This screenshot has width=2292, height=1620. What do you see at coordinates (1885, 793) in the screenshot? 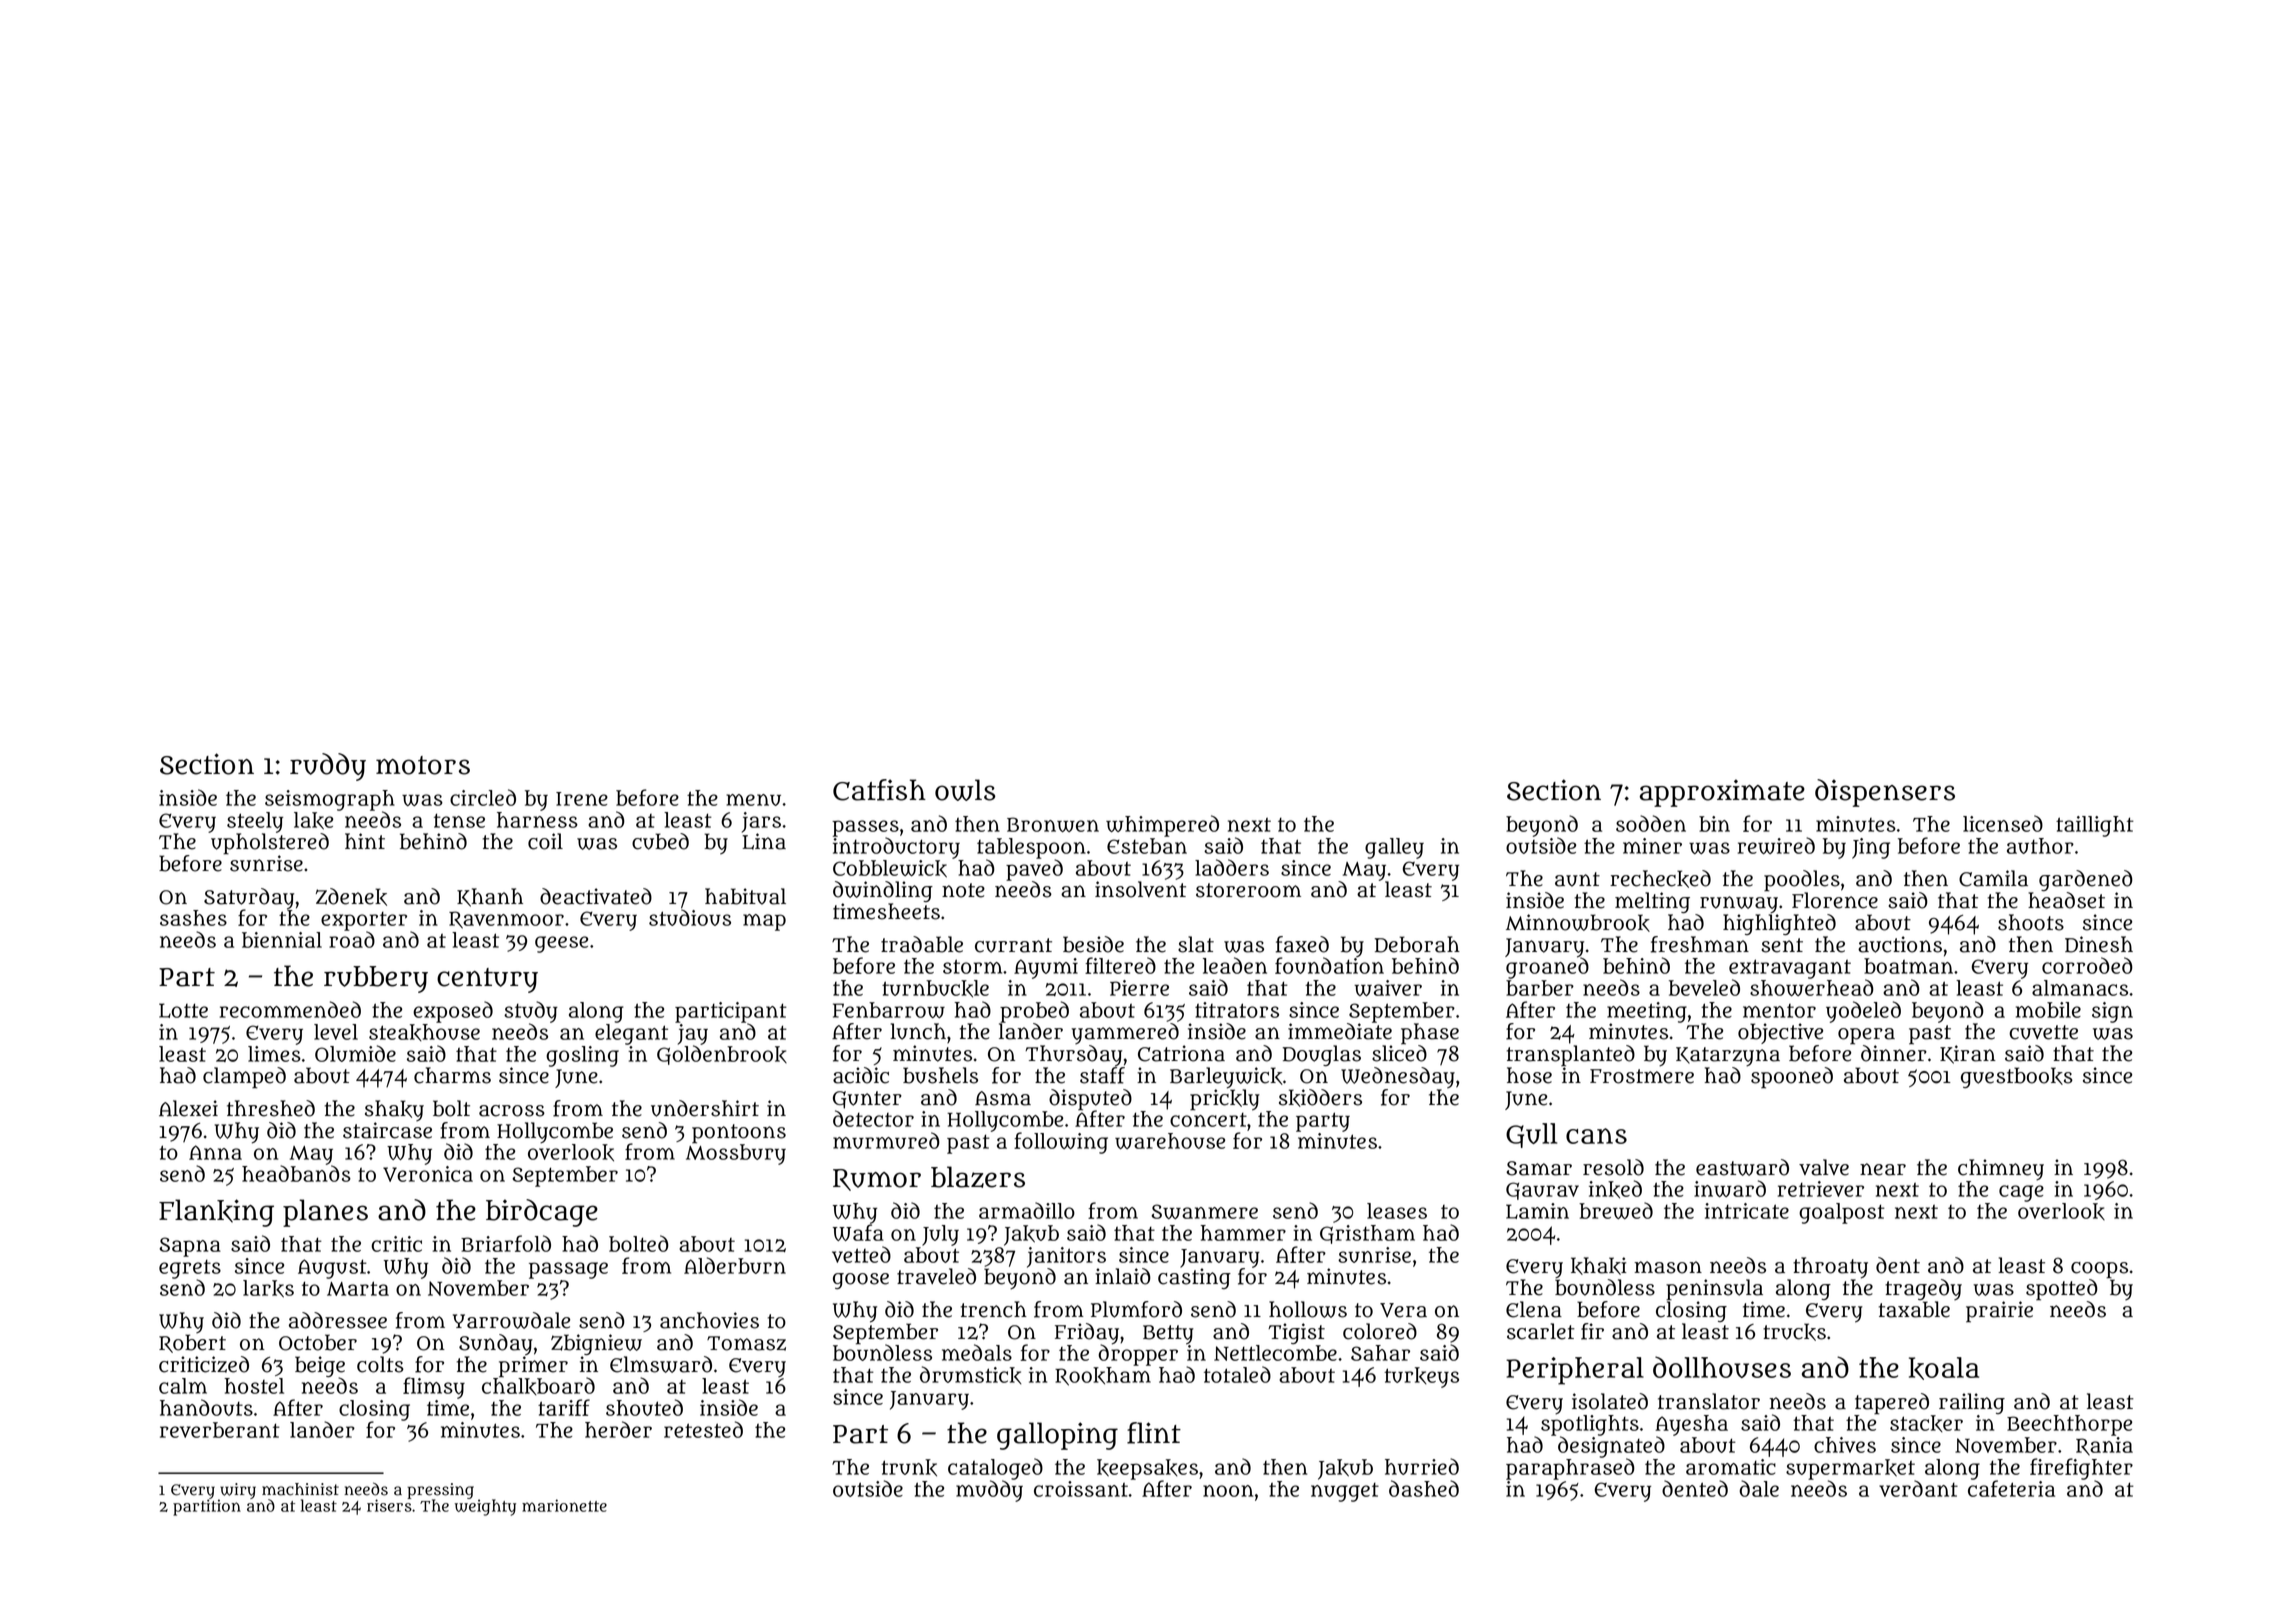
I see `dispensers` at bounding box center [1885, 793].
